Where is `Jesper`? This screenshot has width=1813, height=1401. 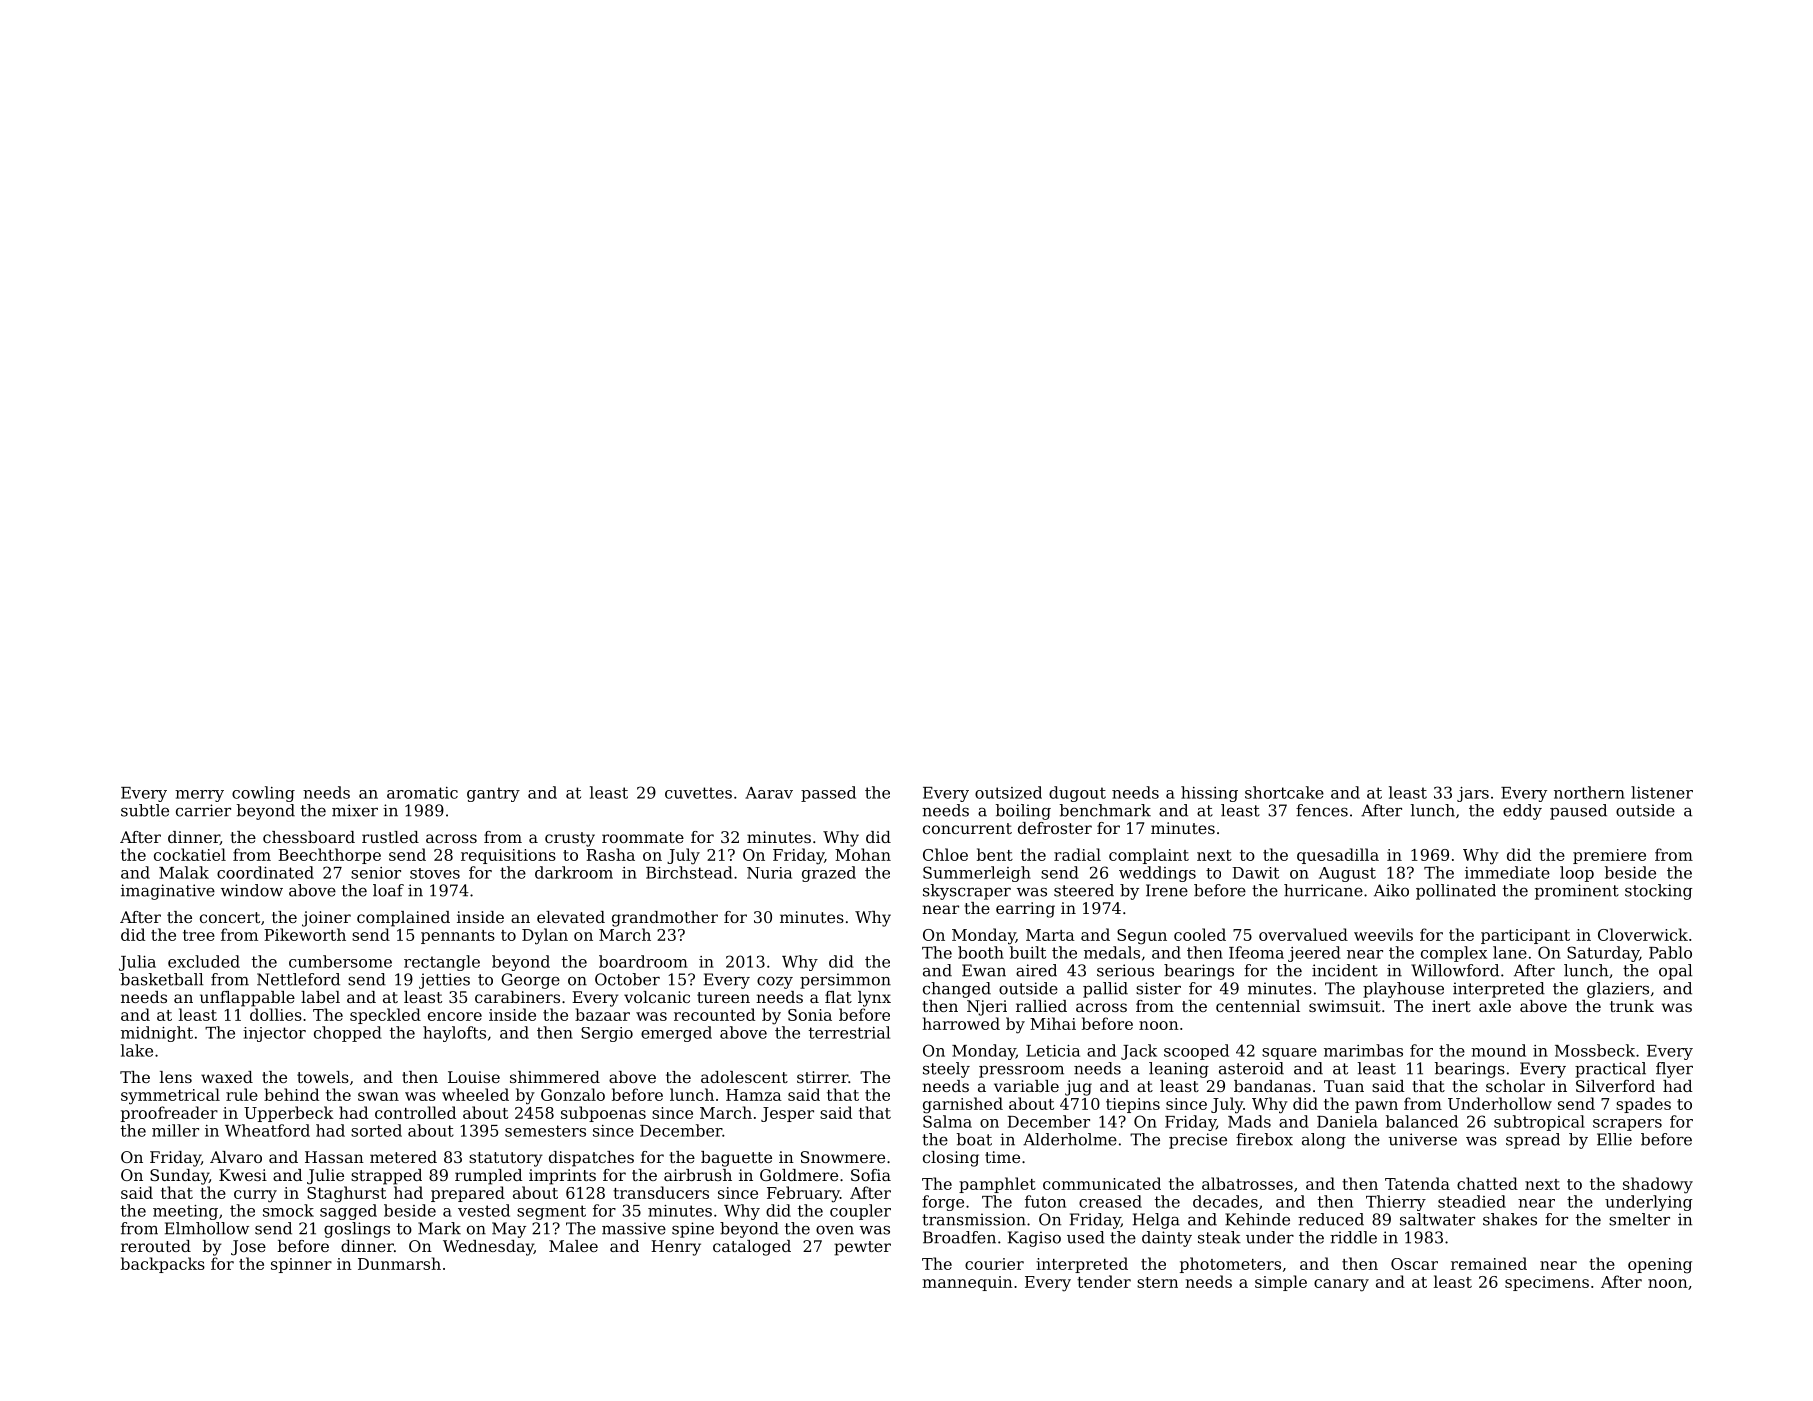
Jesper is located at coordinates (787, 1114).
